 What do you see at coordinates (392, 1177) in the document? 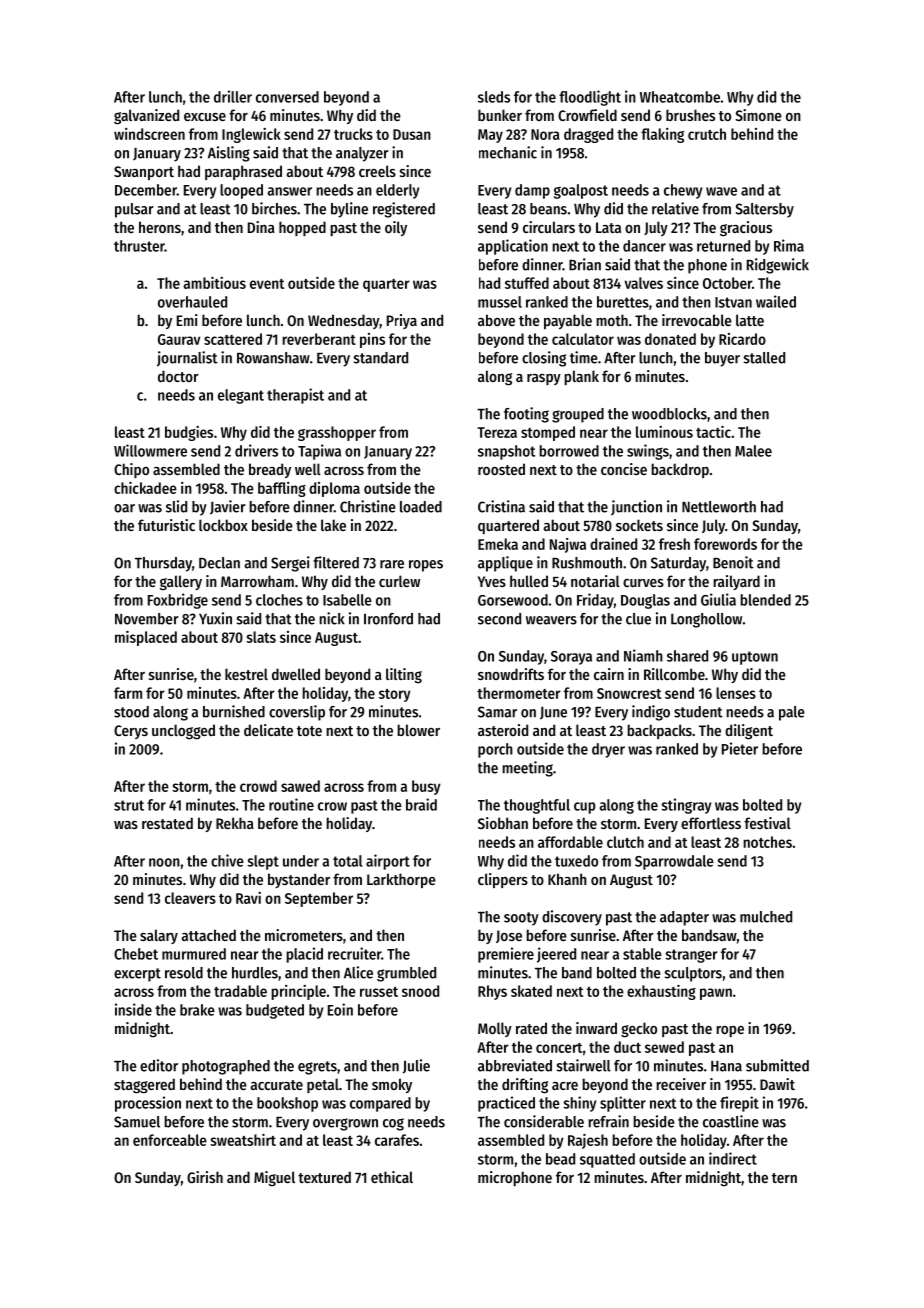
I see `ethical` at bounding box center [392, 1177].
